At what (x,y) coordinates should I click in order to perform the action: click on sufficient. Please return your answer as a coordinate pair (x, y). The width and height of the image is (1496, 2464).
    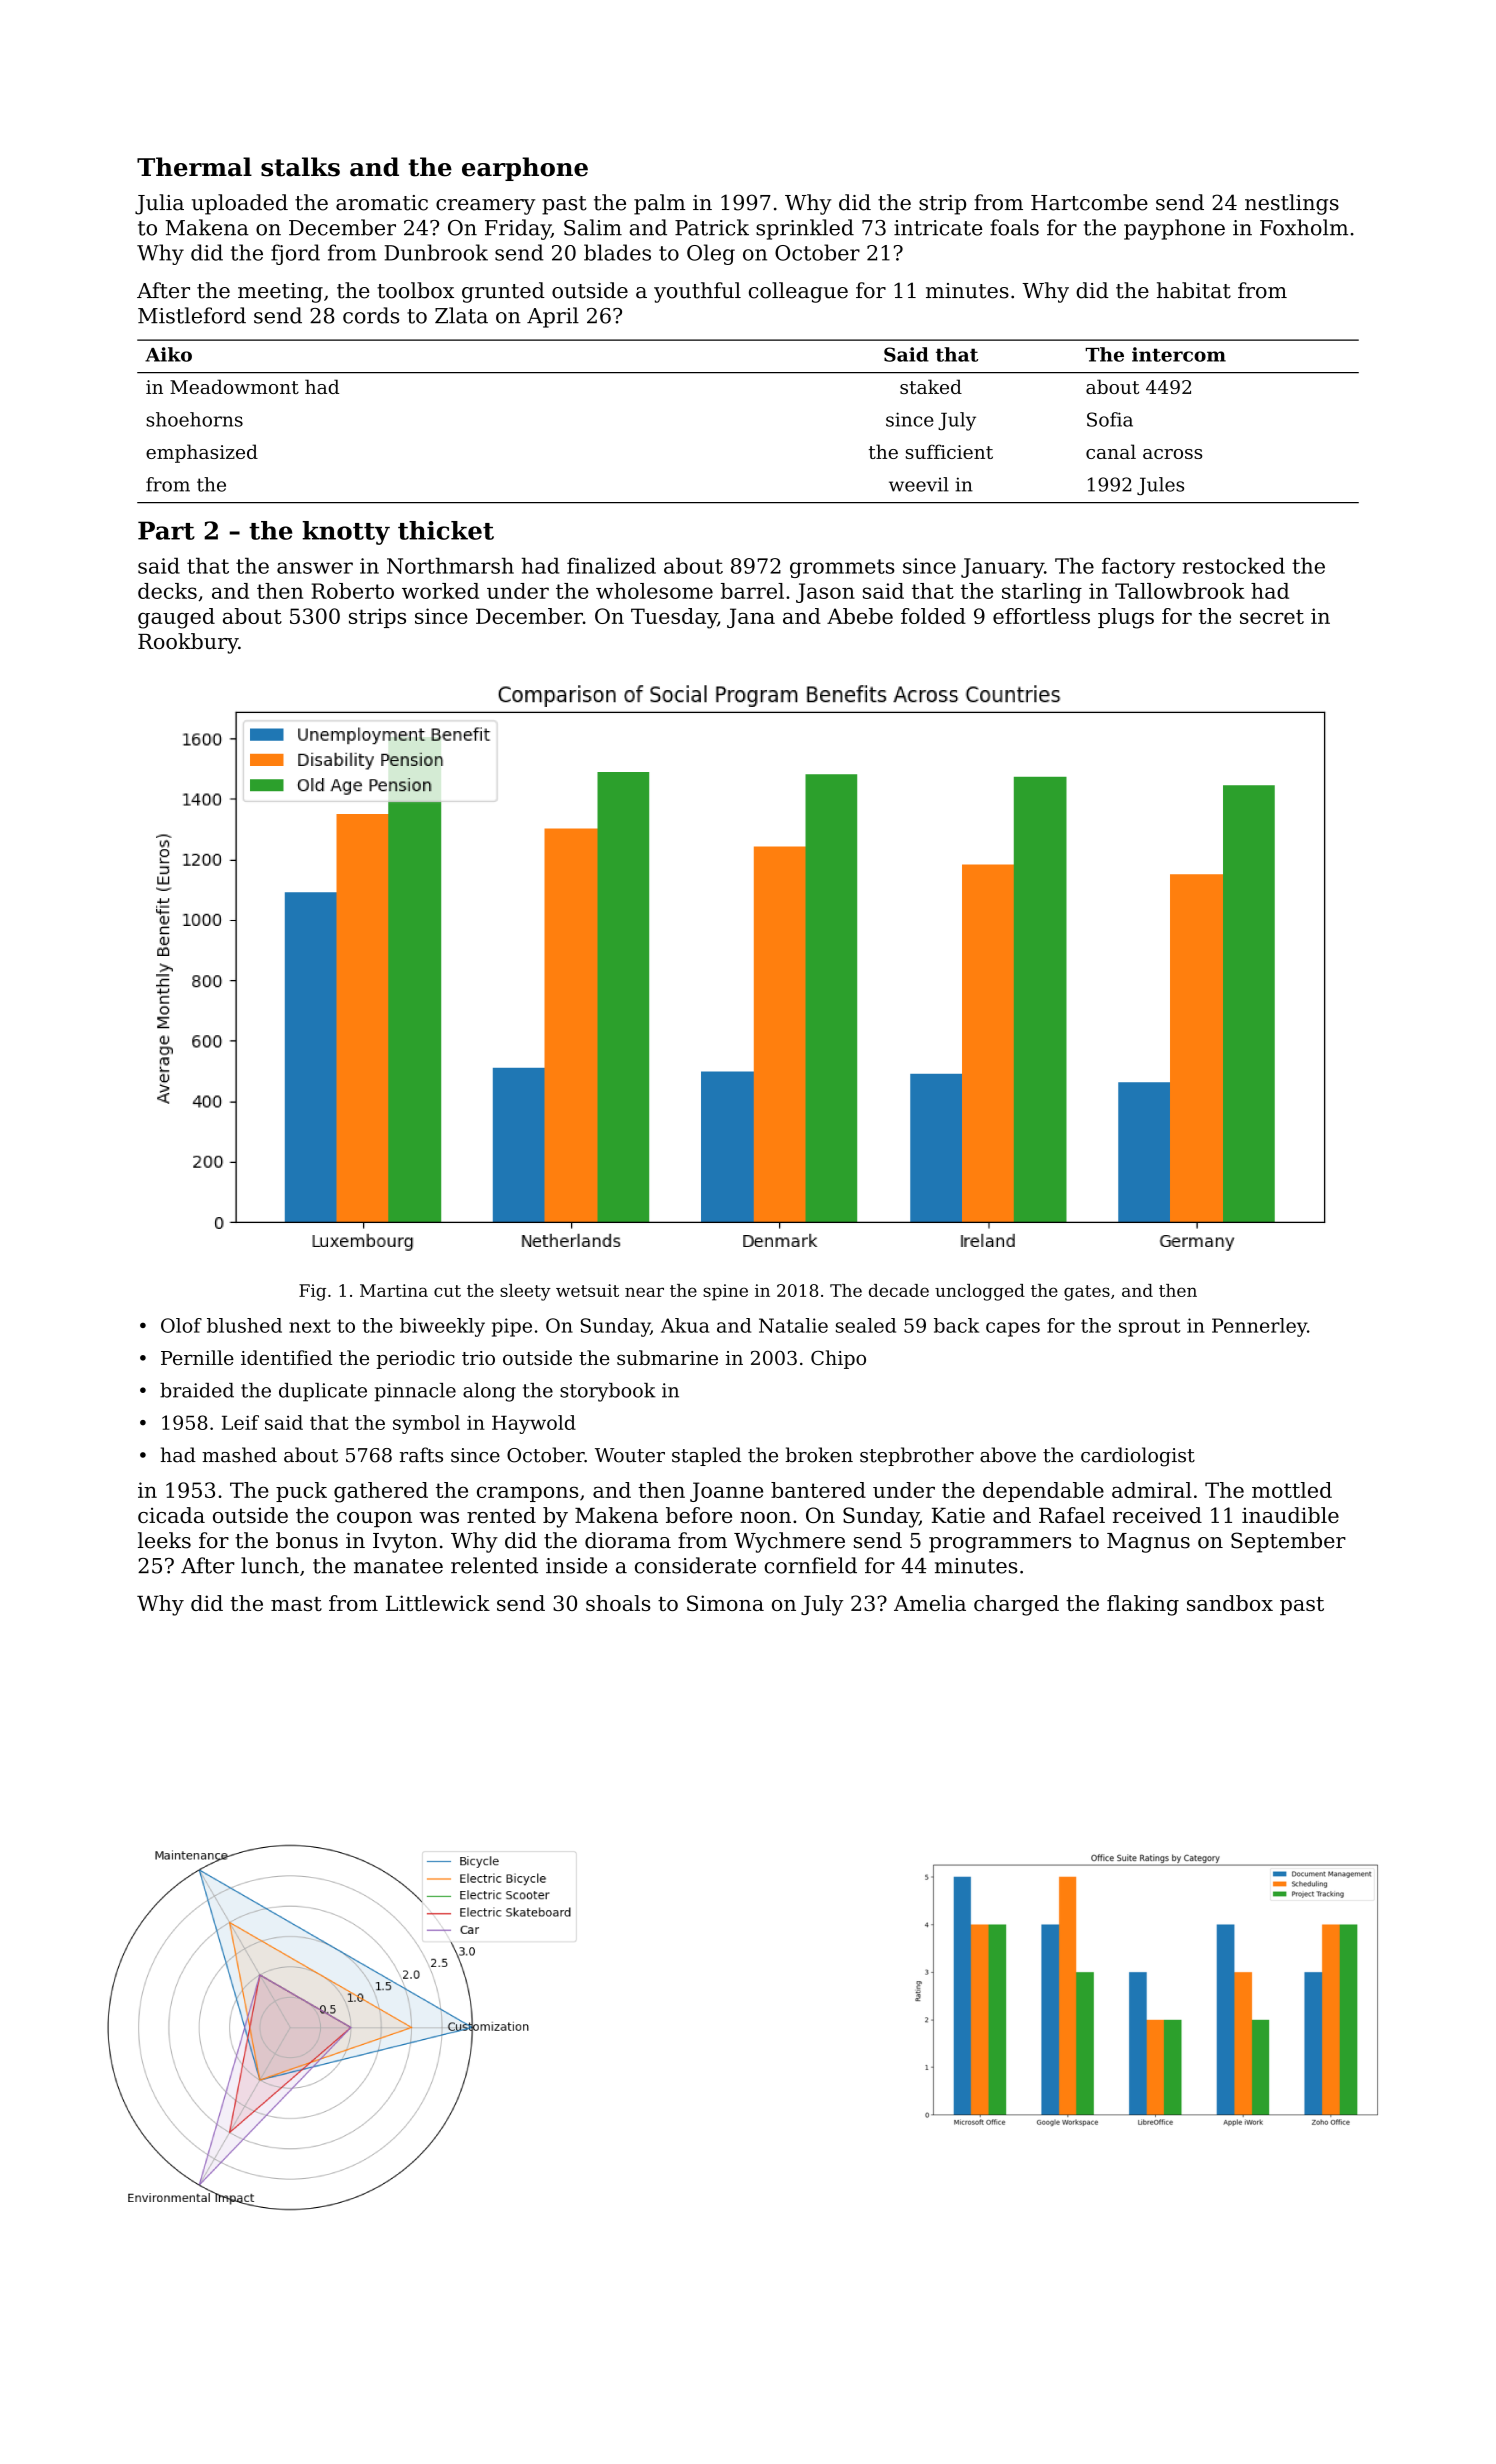
    Looking at the image, I should click on (949, 451).
